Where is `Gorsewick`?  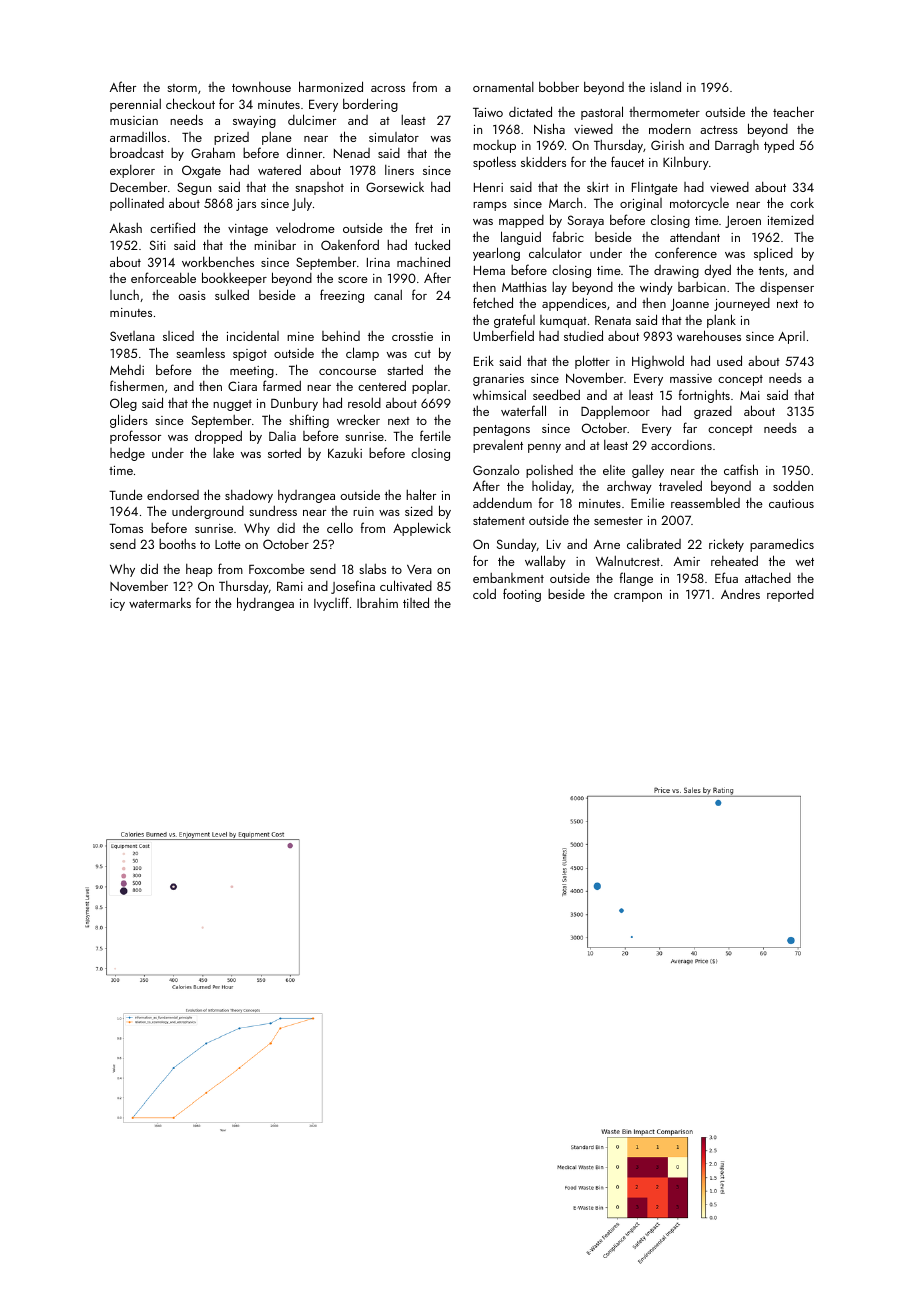
Gorsewick is located at coordinates (395, 187).
